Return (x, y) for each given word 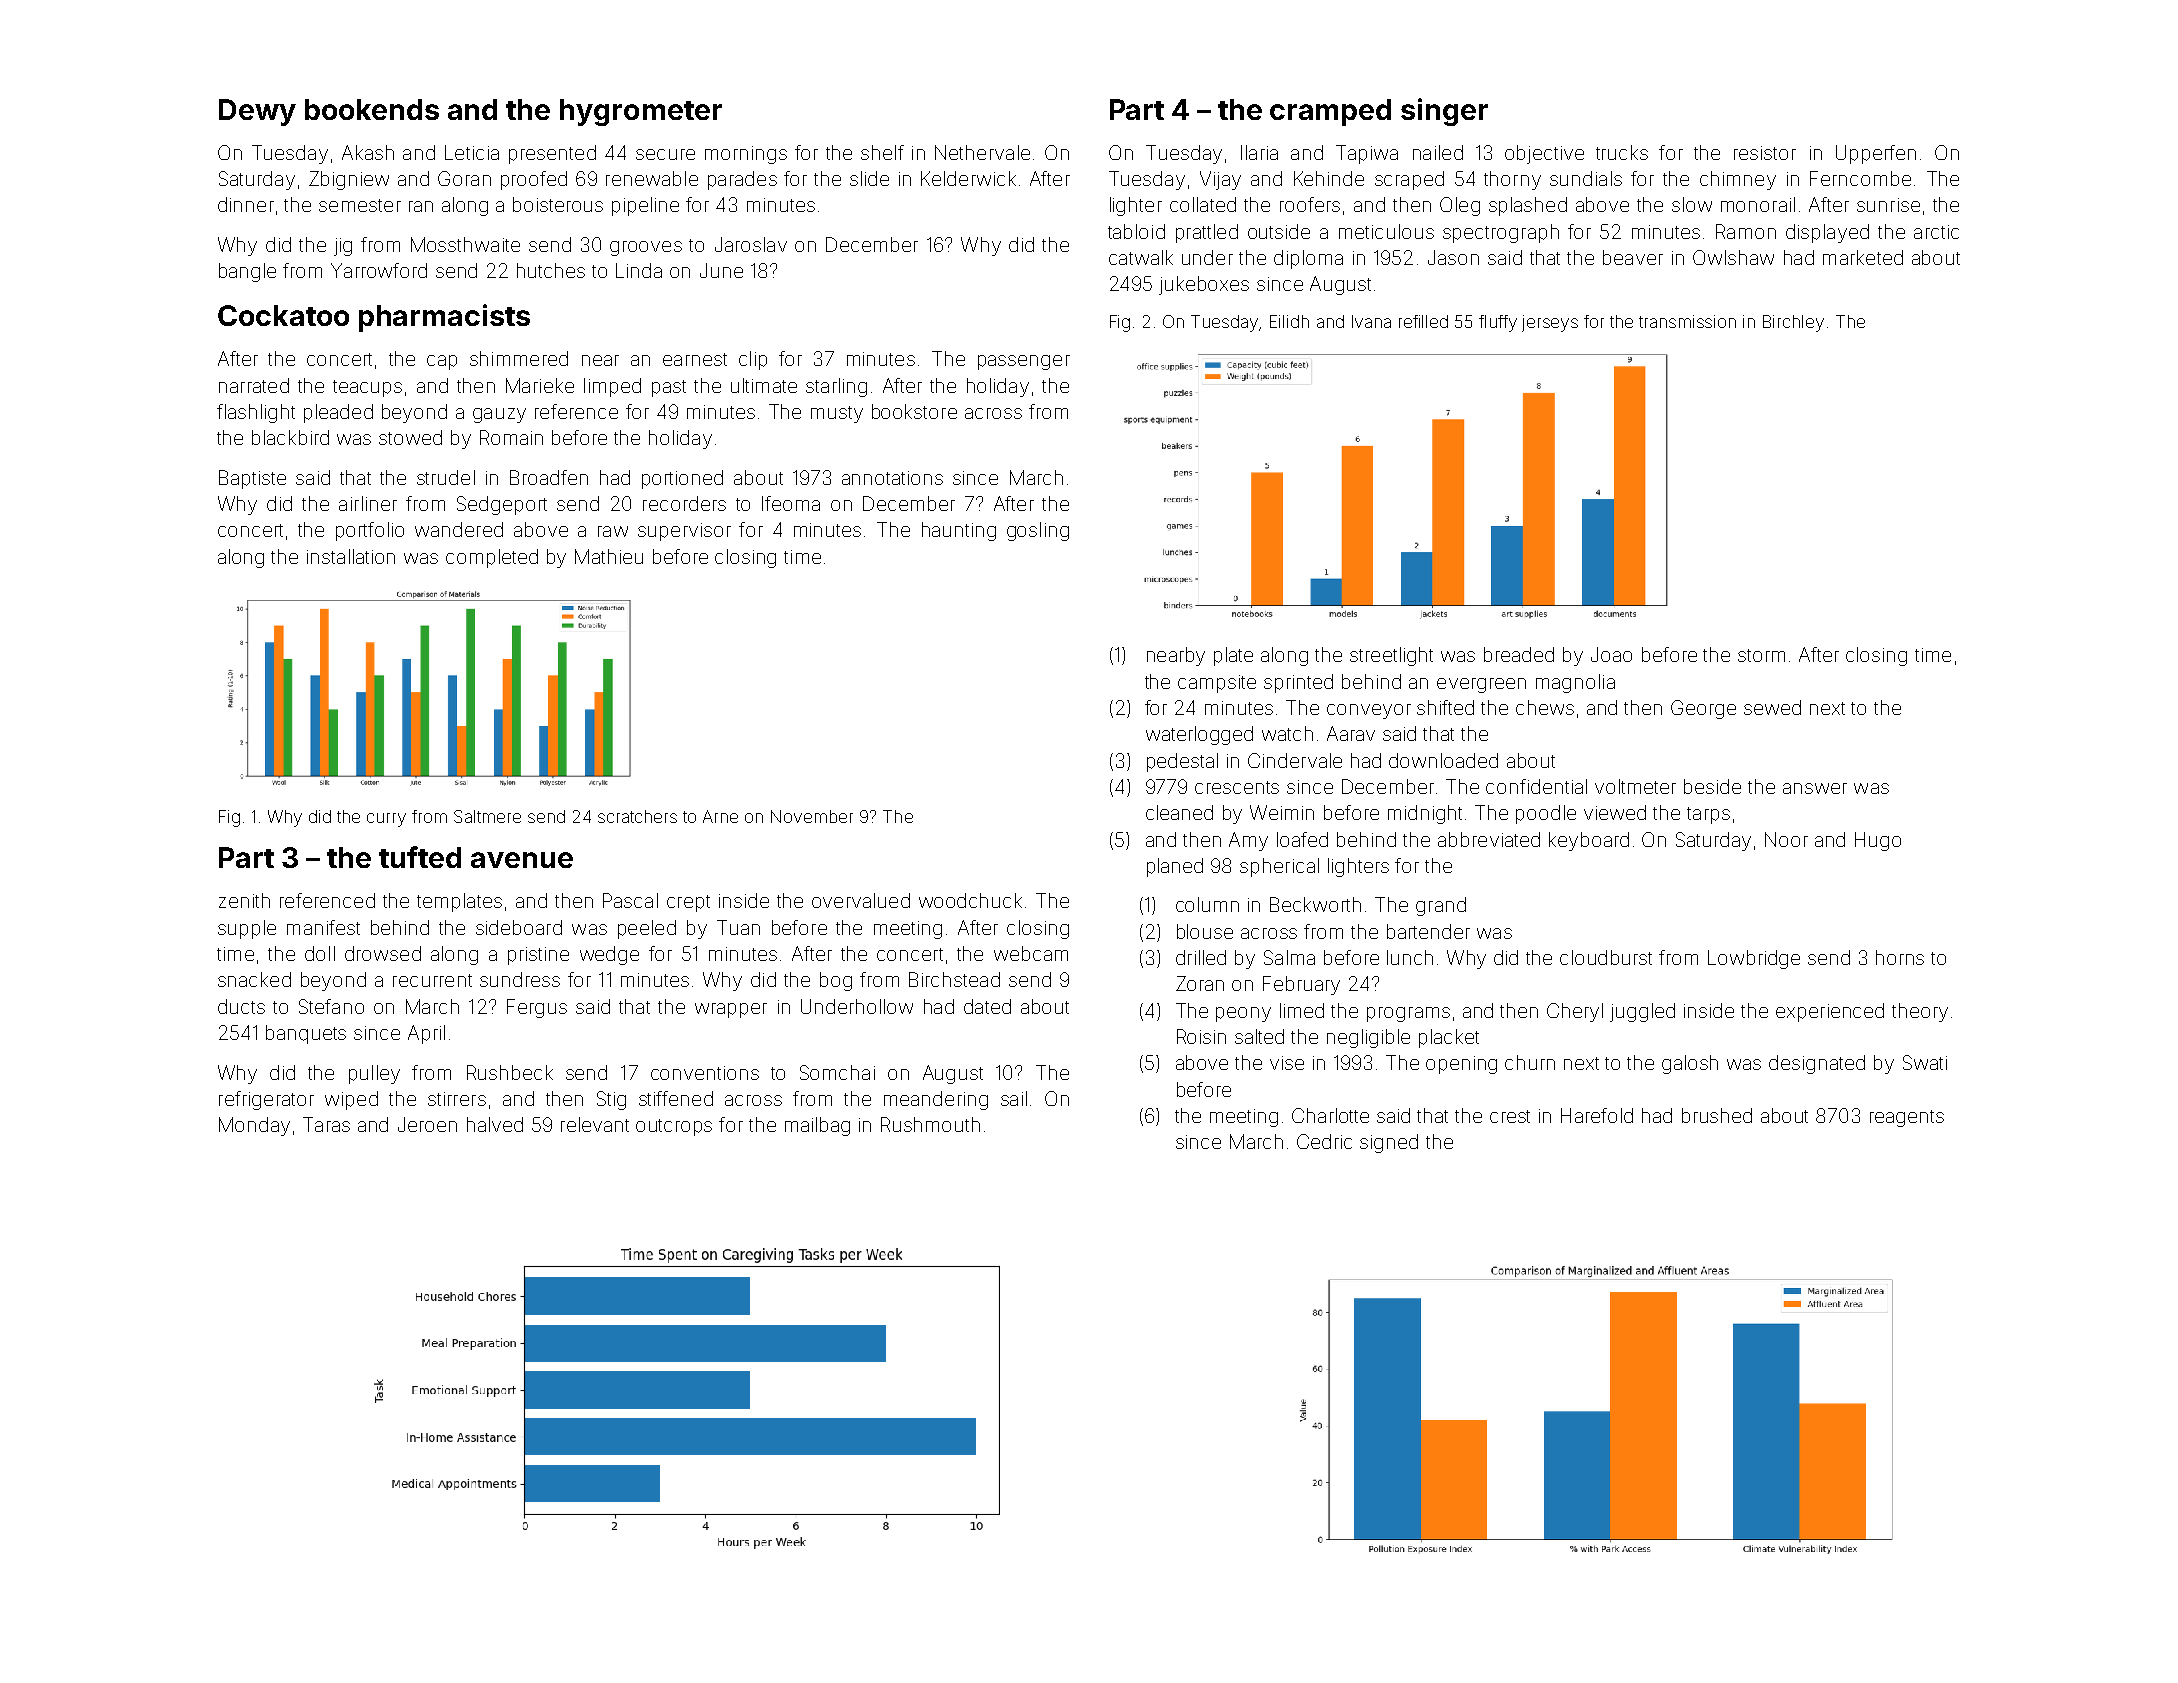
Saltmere (487, 816)
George (1703, 709)
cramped (1330, 112)
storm (1761, 655)
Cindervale (1295, 760)
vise (1287, 1063)
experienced (1830, 1012)
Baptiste (252, 479)
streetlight (1391, 656)
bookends (372, 109)
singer (1444, 112)
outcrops (674, 1127)
